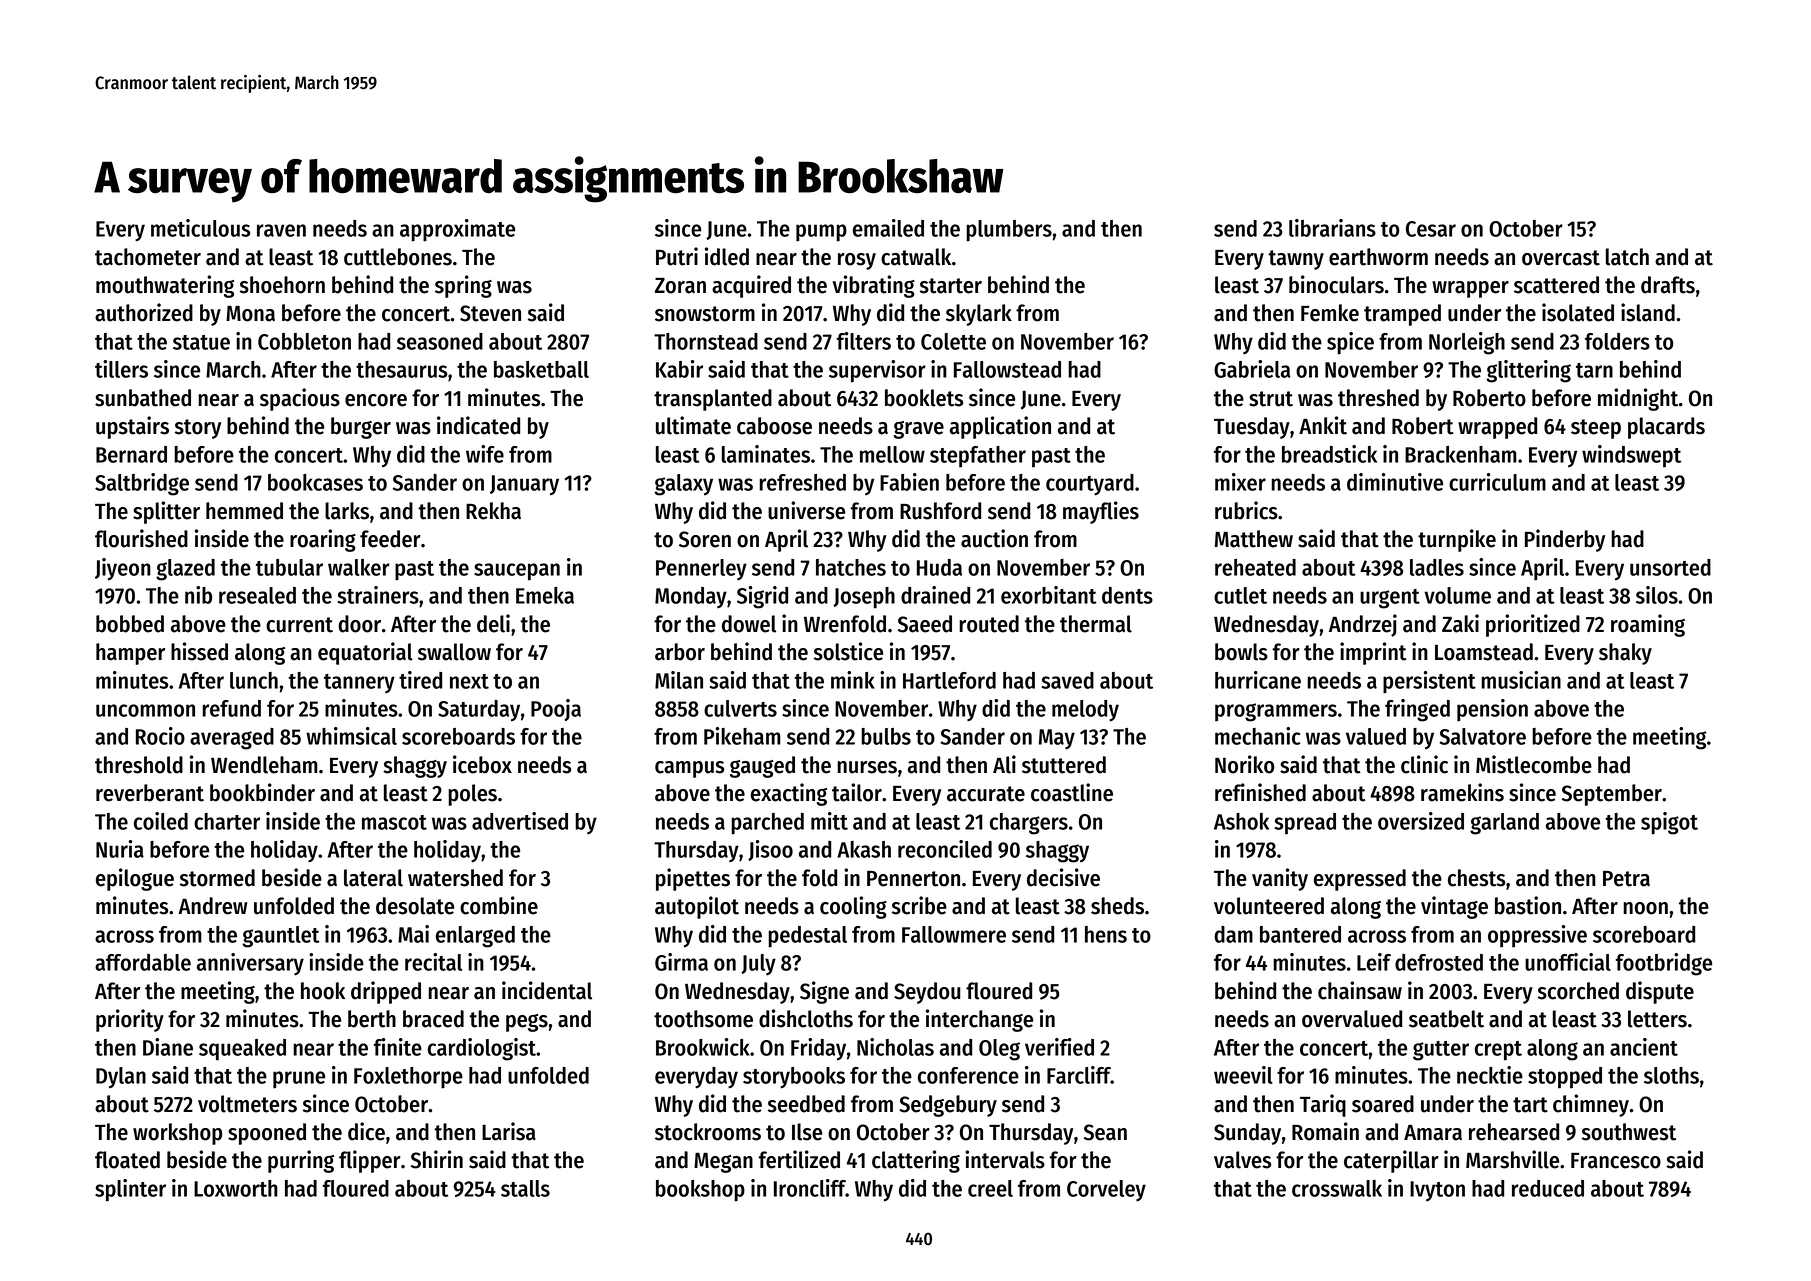 This screenshot has width=1811, height=1281. Describe the element at coordinates (493, 623) in the screenshot. I see `deli` at that location.
